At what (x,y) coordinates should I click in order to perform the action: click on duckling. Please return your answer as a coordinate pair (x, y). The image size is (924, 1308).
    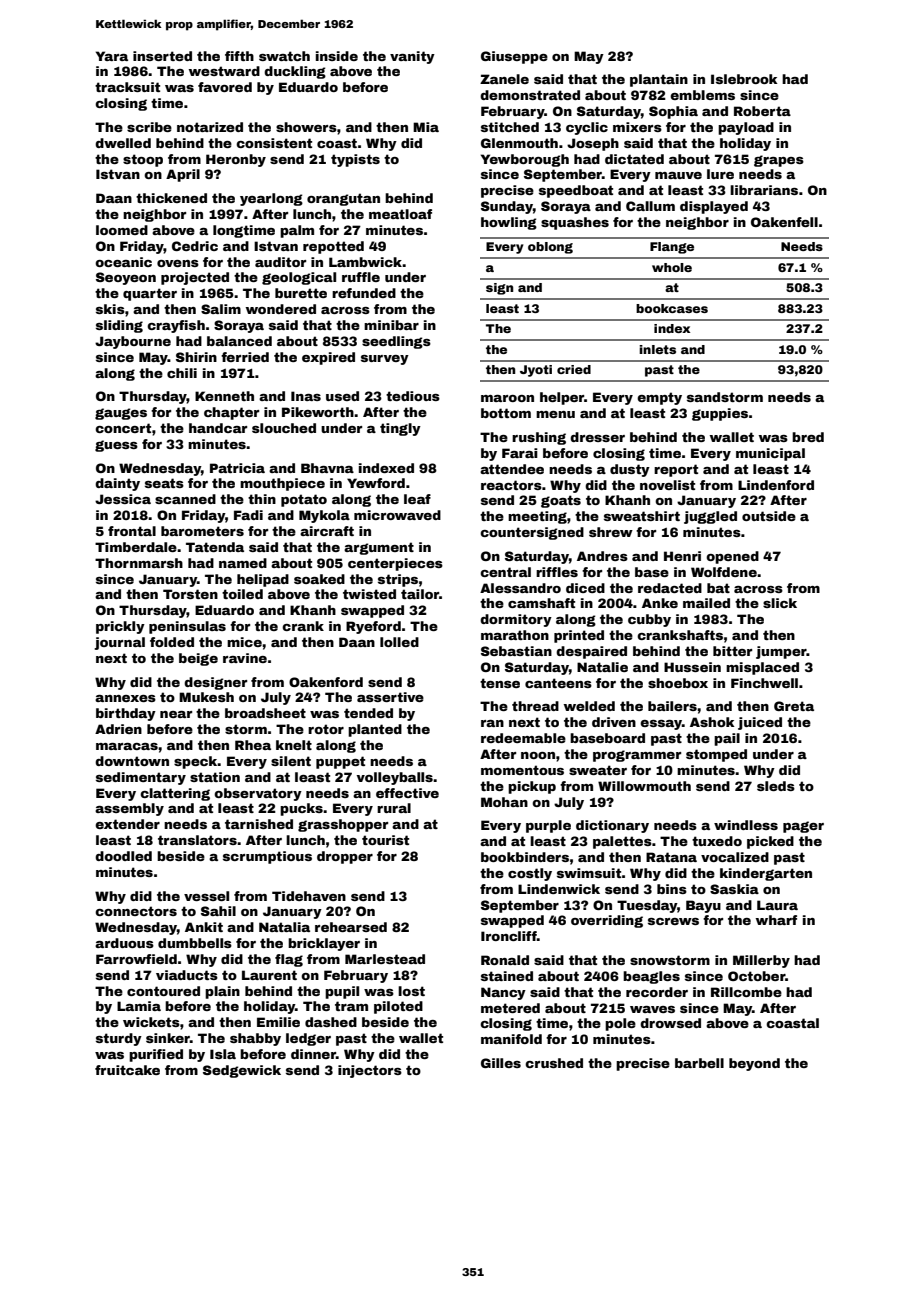
    Looking at the image, I should click on (295, 72).
